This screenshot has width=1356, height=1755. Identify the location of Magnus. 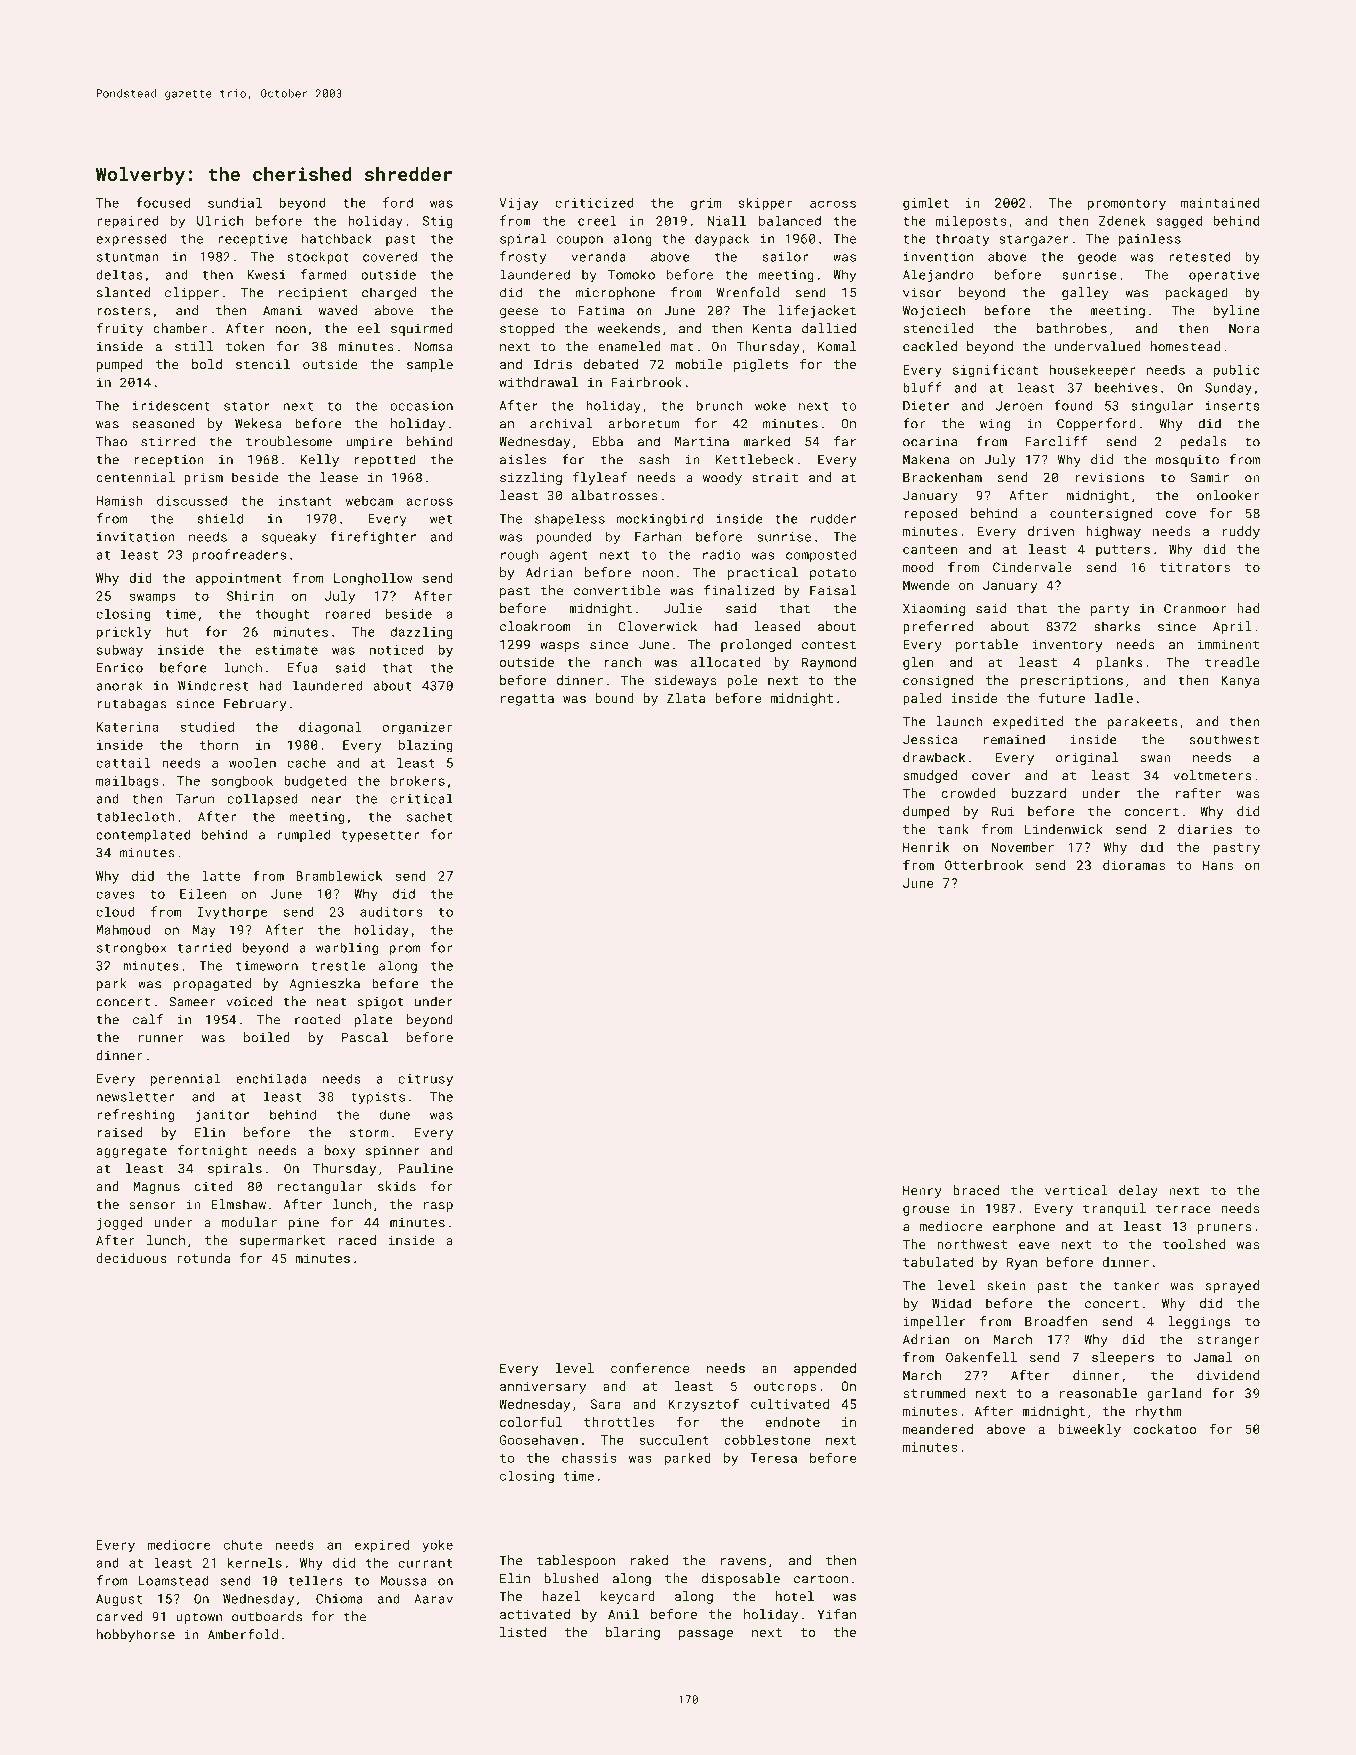
(156, 1188).
